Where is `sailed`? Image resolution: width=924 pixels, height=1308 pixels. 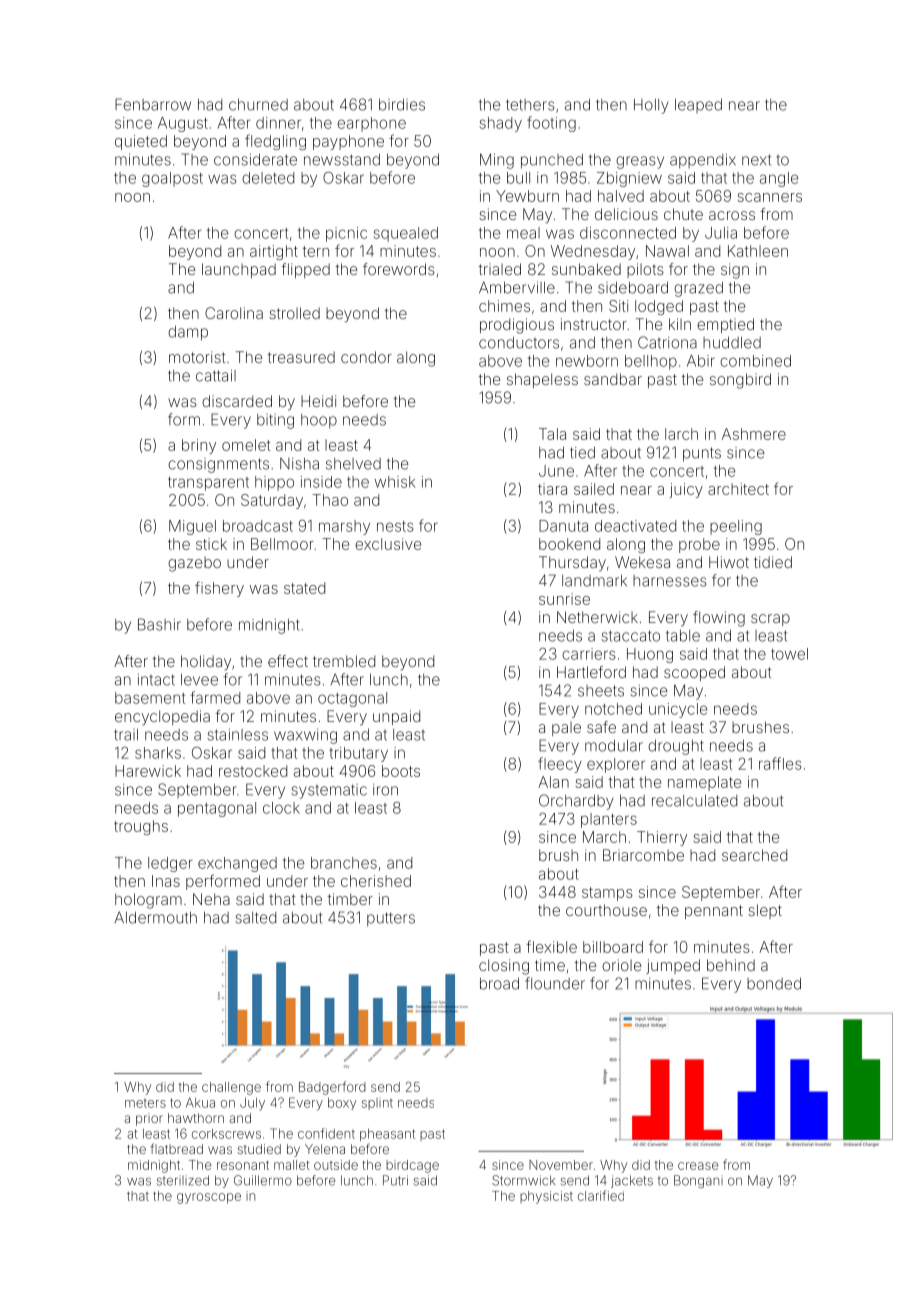
sailed is located at coordinates (594, 489).
